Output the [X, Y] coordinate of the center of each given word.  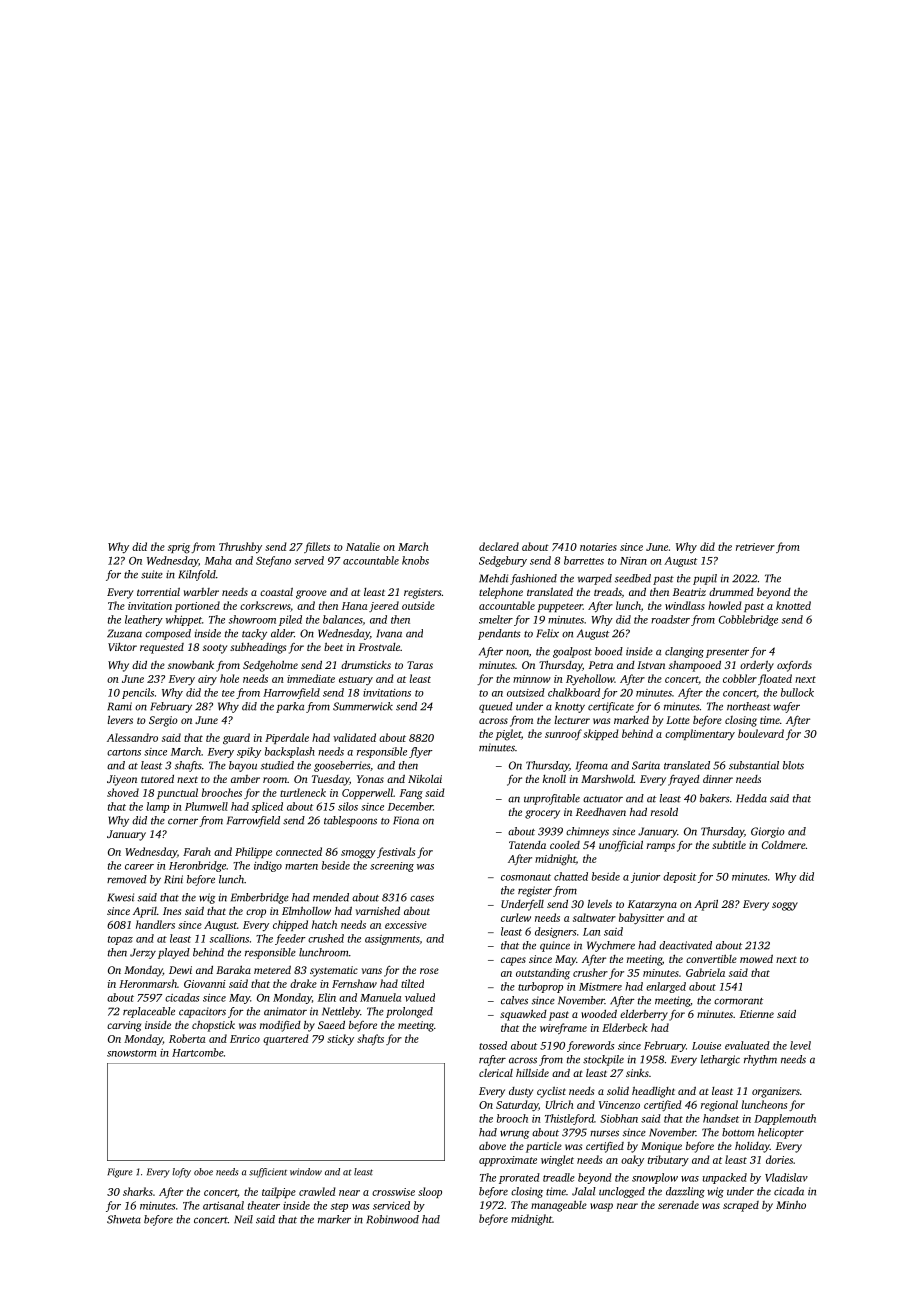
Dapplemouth [785, 1119]
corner [183, 821]
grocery [542, 814]
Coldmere [784, 844]
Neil [243, 1219]
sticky [340, 1040]
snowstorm [131, 1053]
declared [499, 546]
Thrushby [240, 548]
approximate [508, 1161]
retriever [755, 547]
